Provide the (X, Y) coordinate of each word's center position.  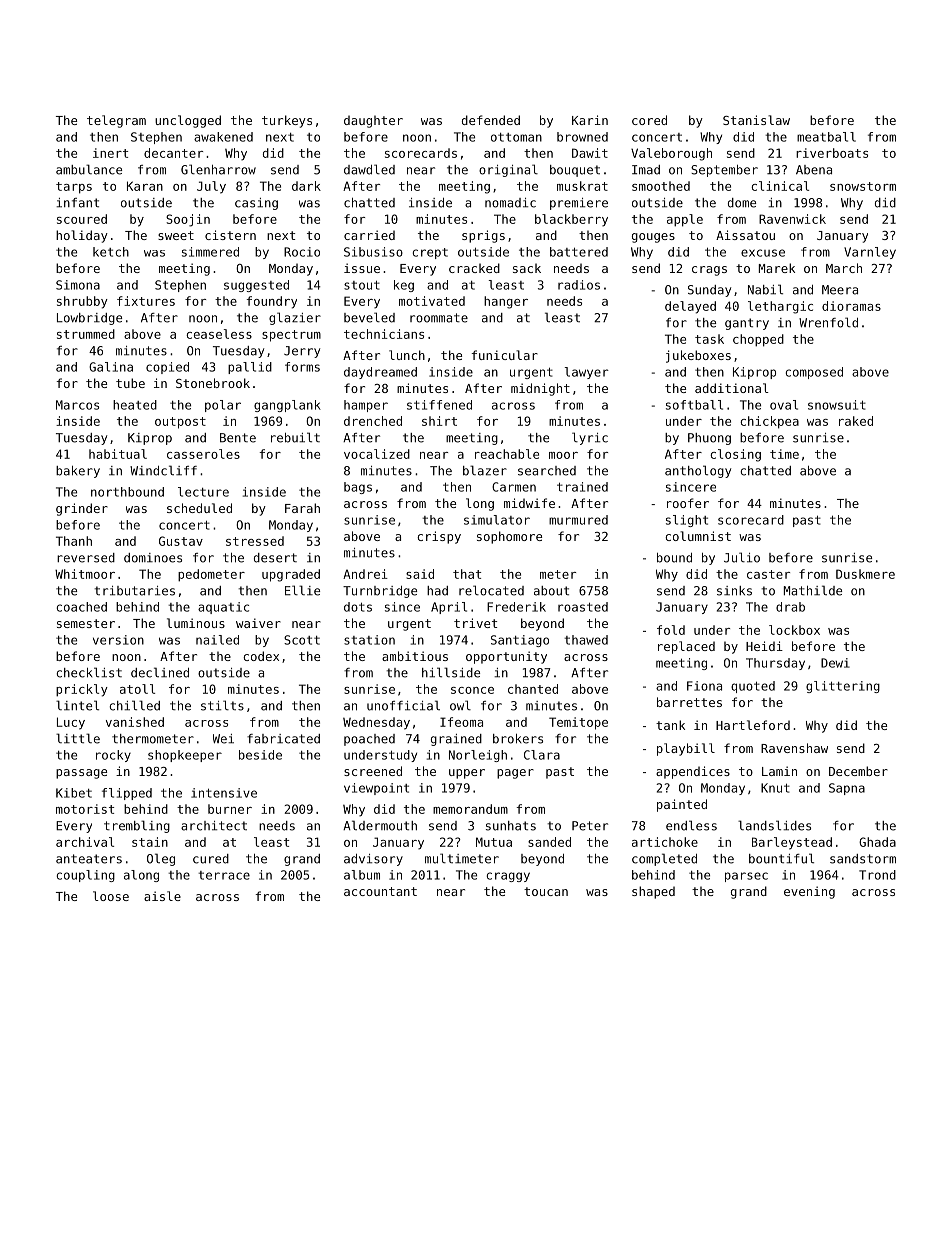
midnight (540, 389)
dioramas (851, 306)
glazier (295, 318)
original (508, 170)
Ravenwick (792, 219)
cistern (230, 235)
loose (111, 896)
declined (160, 672)
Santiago (520, 641)
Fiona (704, 686)
